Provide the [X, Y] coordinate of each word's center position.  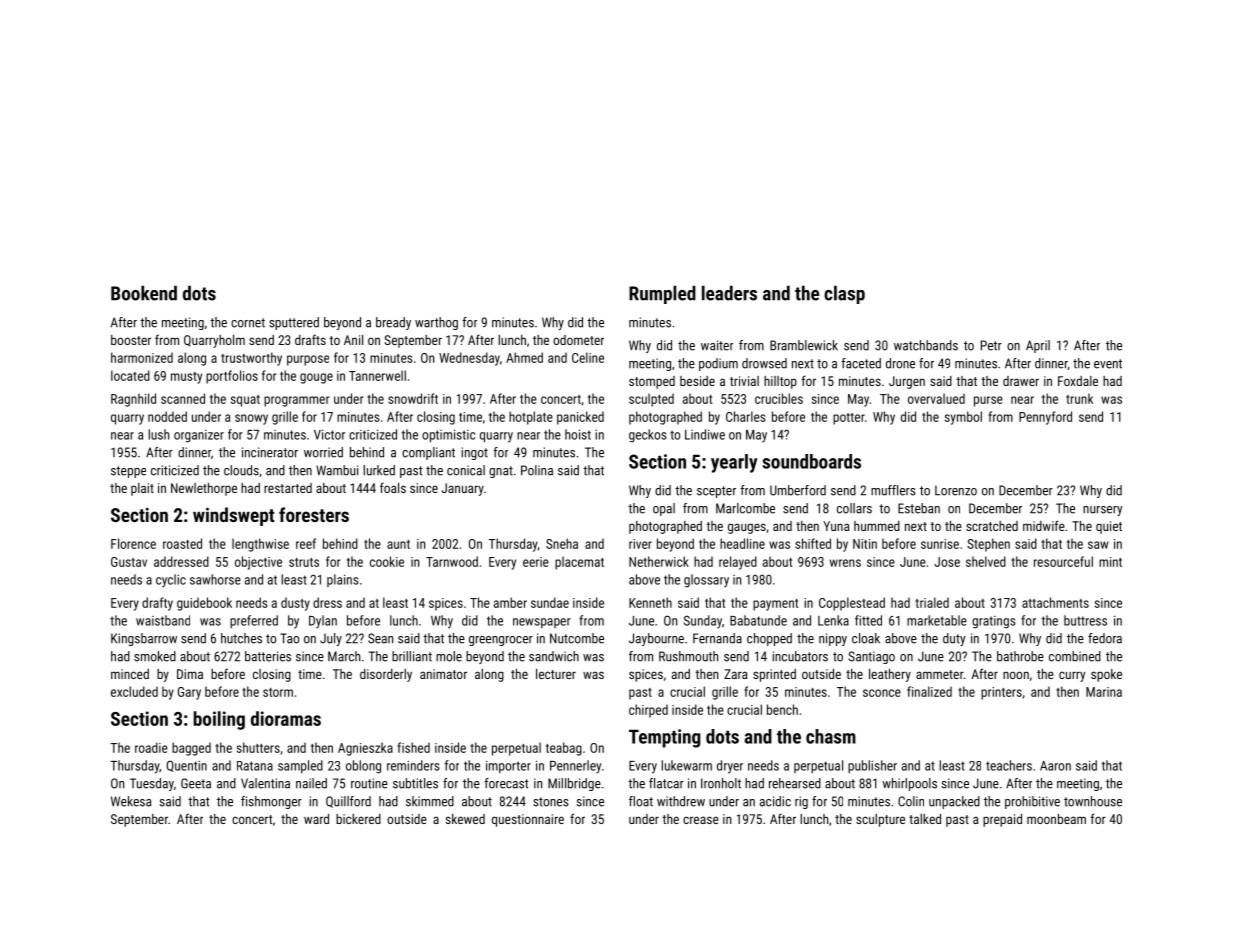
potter [849, 419]
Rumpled [662, 295]
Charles [746, 416]
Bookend [144, 293]
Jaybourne [656, 639]
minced [130, 674]
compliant [428, 453]
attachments [1055, 602]
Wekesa [131, 801]
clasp [844, 295]
